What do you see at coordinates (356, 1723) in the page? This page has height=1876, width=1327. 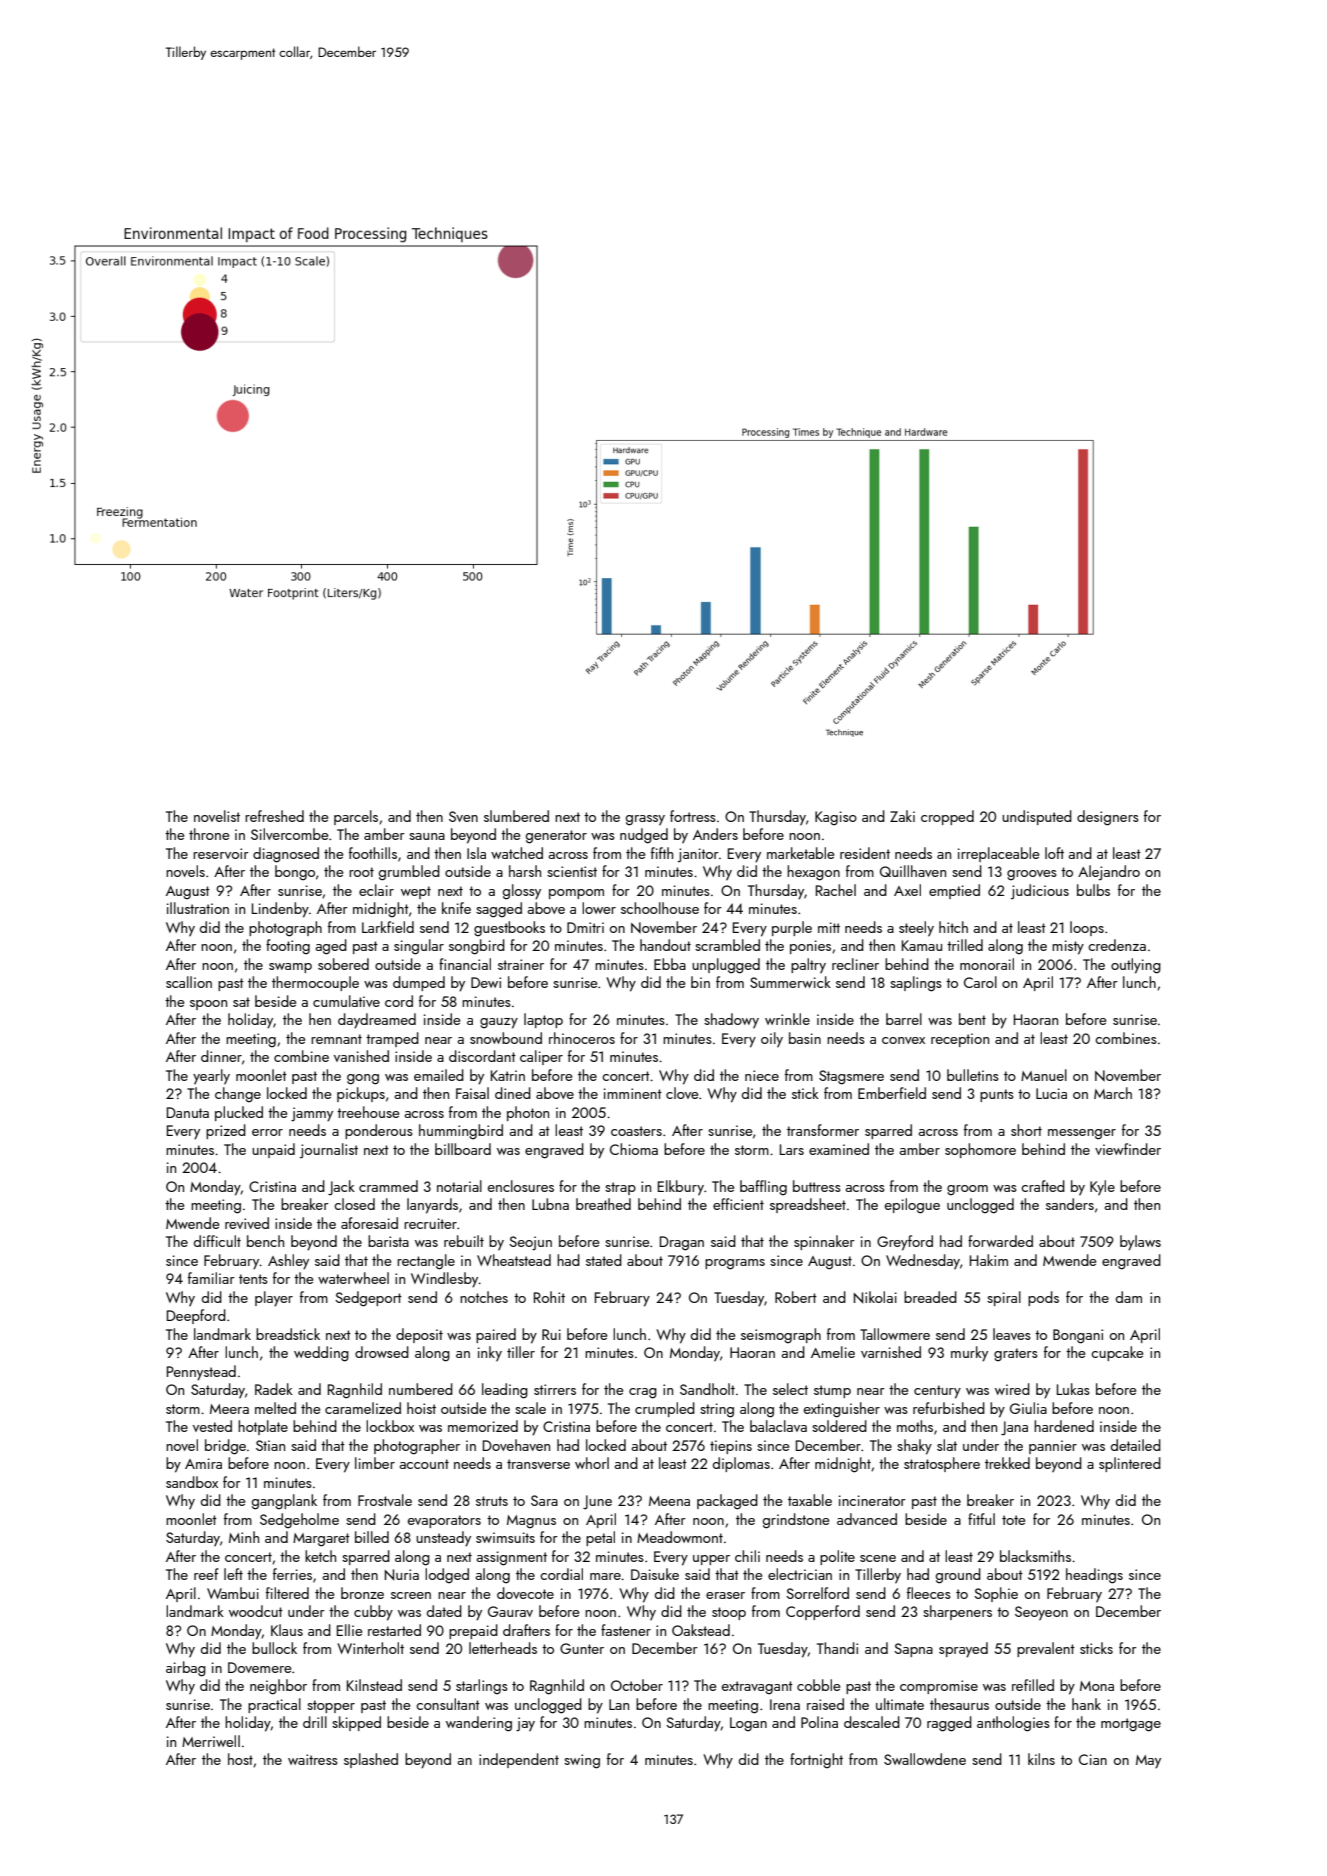 I see `skipped` at bounding box center [356, 1723].
